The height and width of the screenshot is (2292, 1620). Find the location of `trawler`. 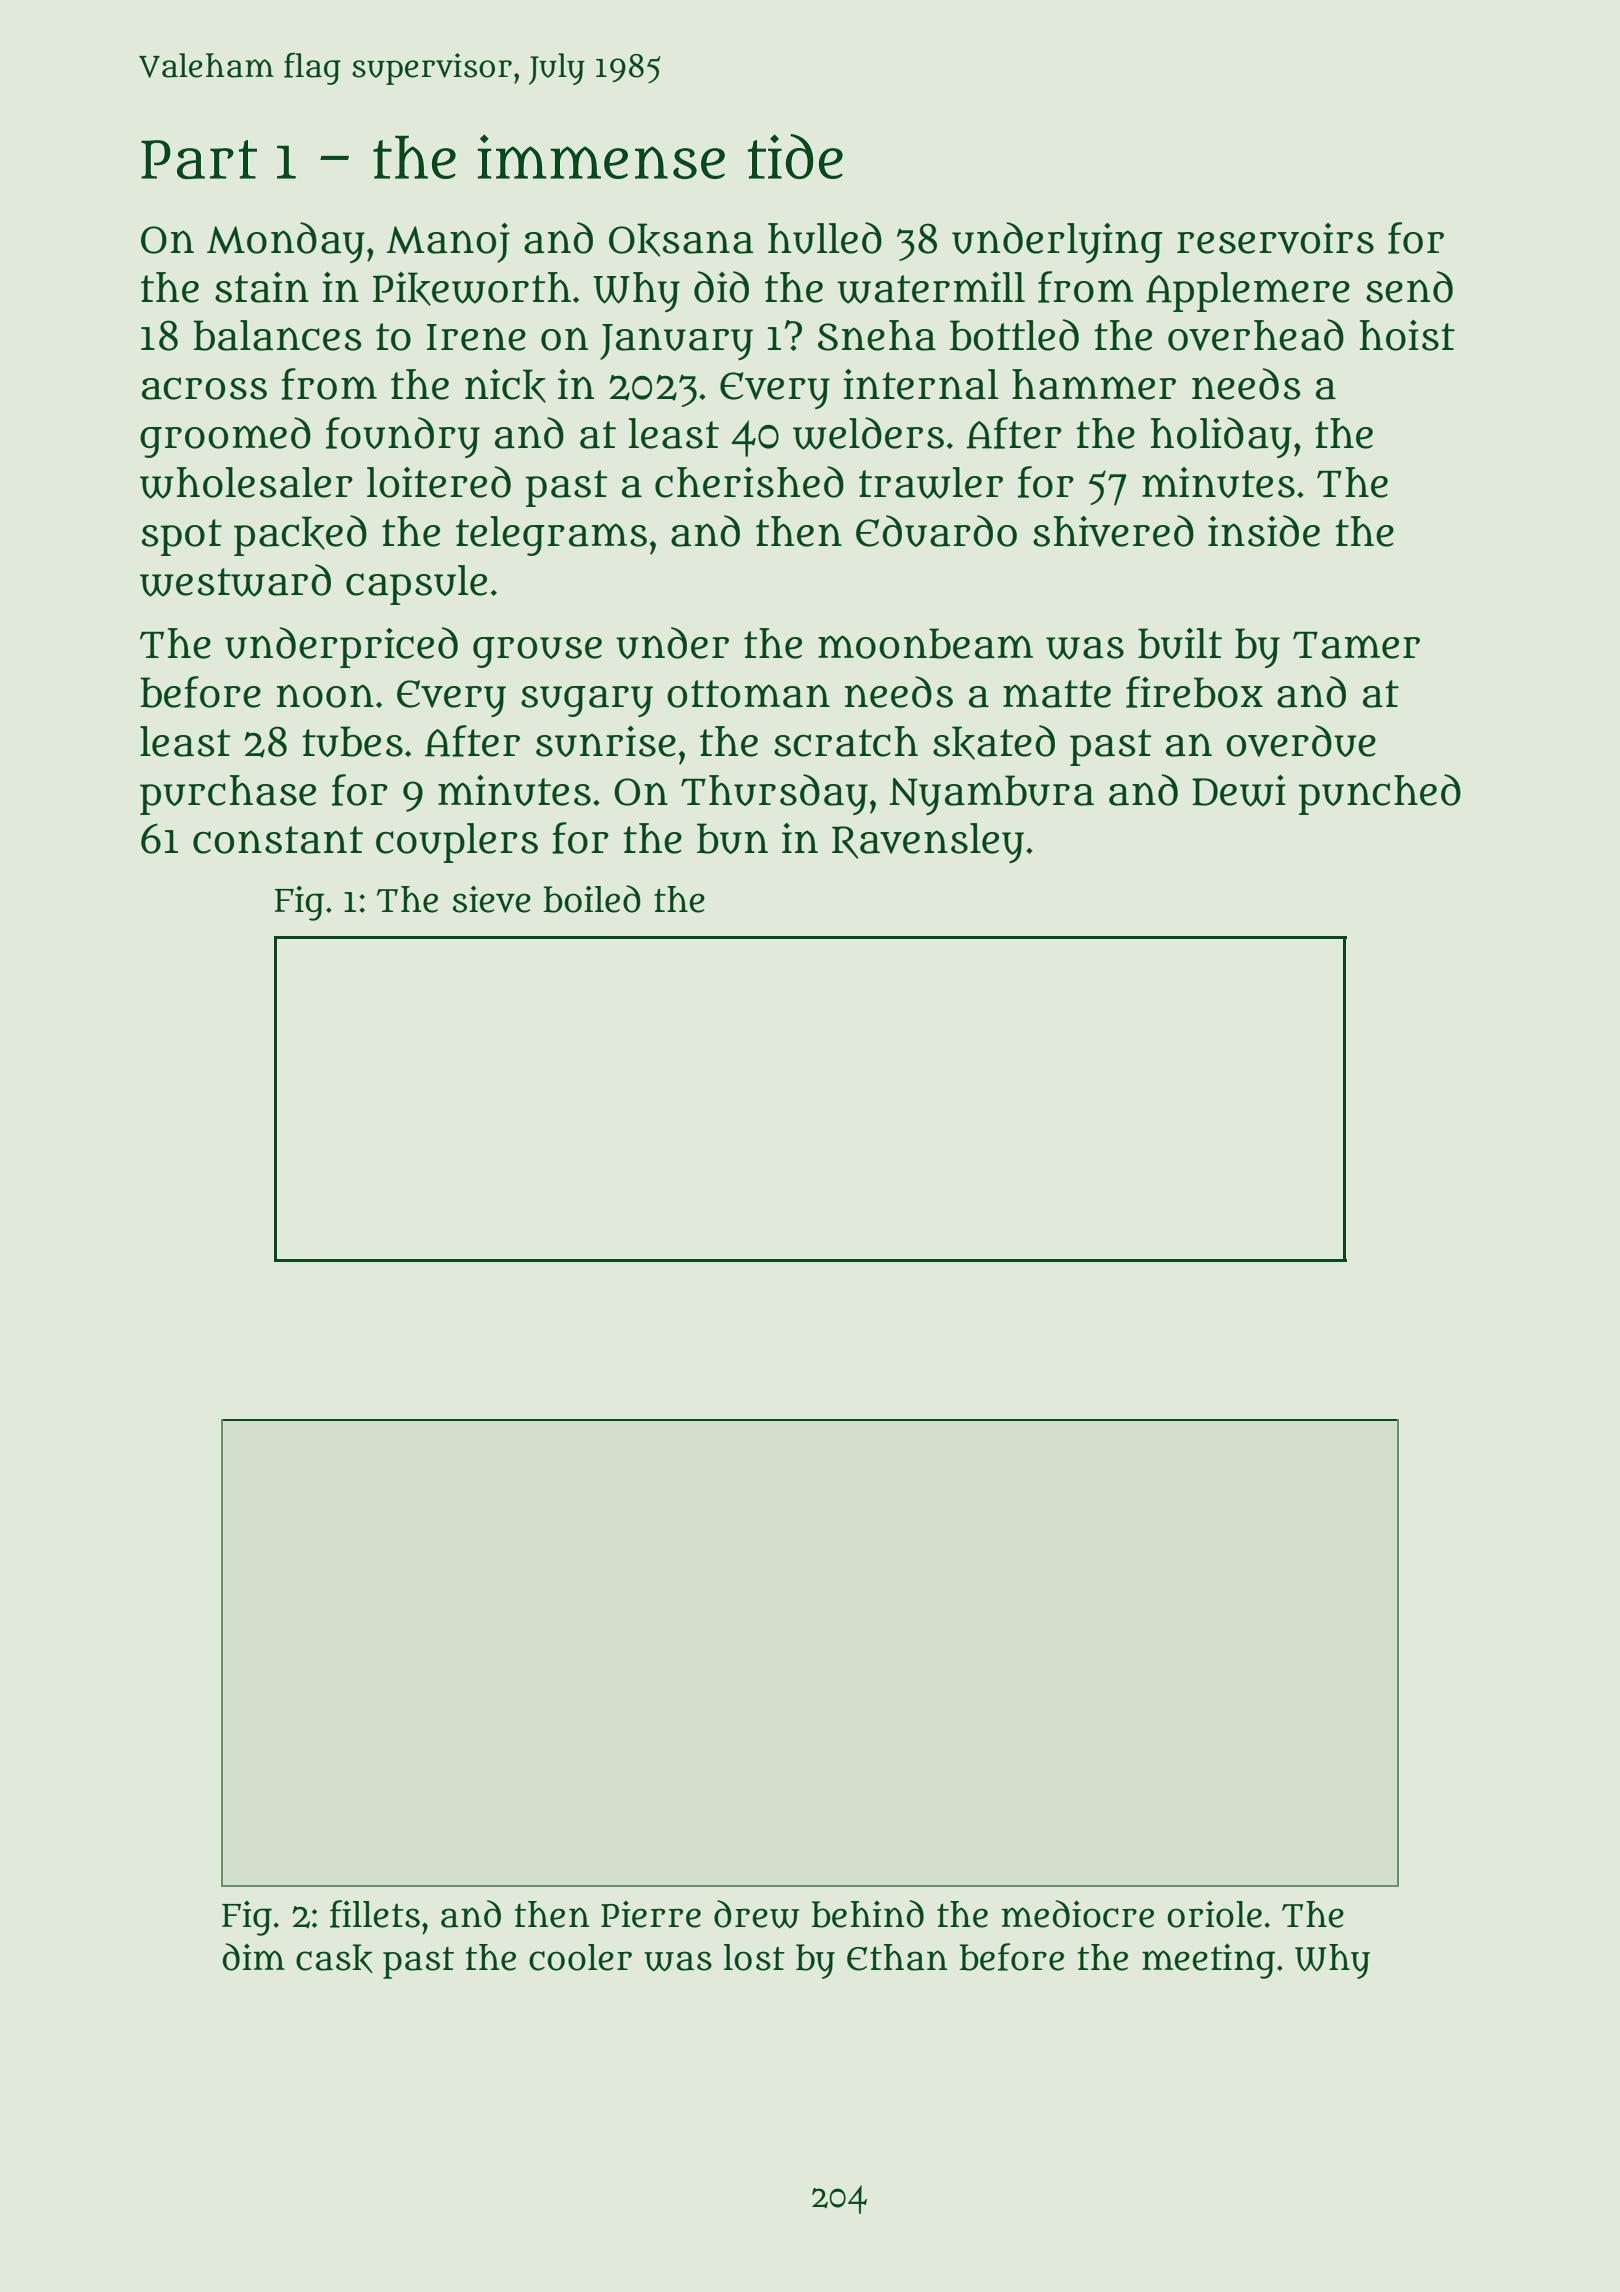

trawler is located at coordinates (931, 483).
